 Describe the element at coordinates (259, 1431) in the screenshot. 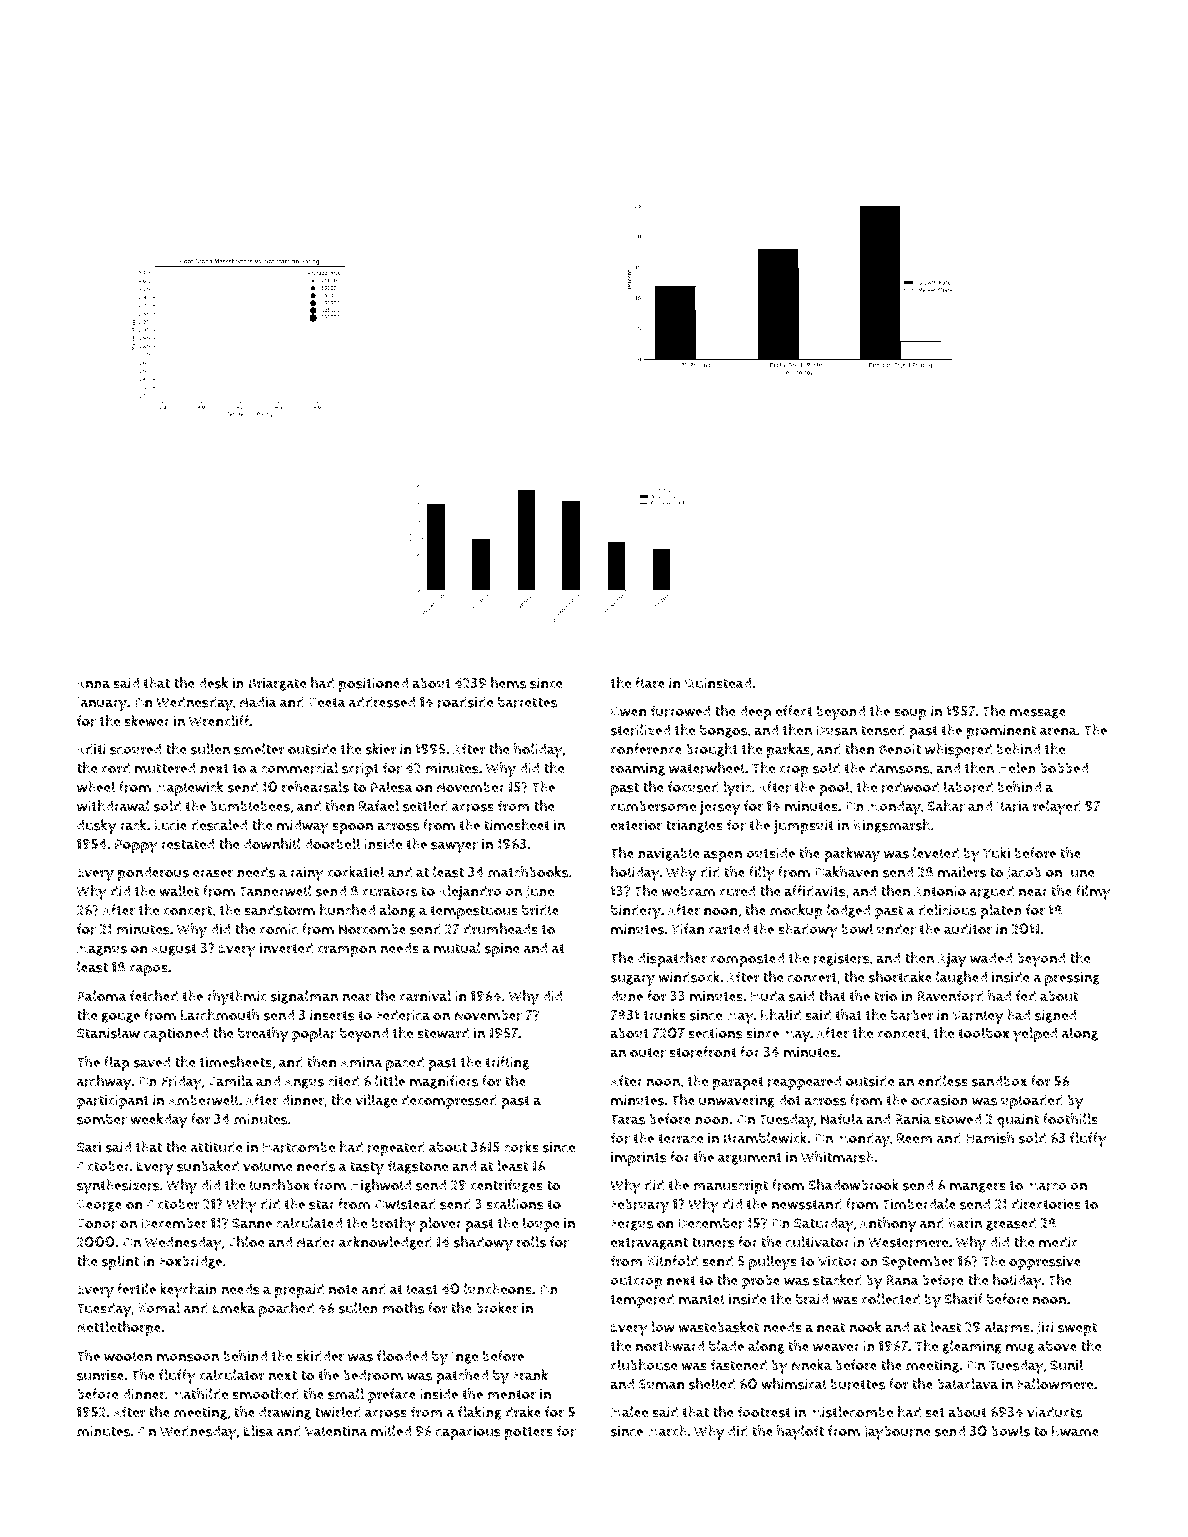

I see `Elisa` at that location.
